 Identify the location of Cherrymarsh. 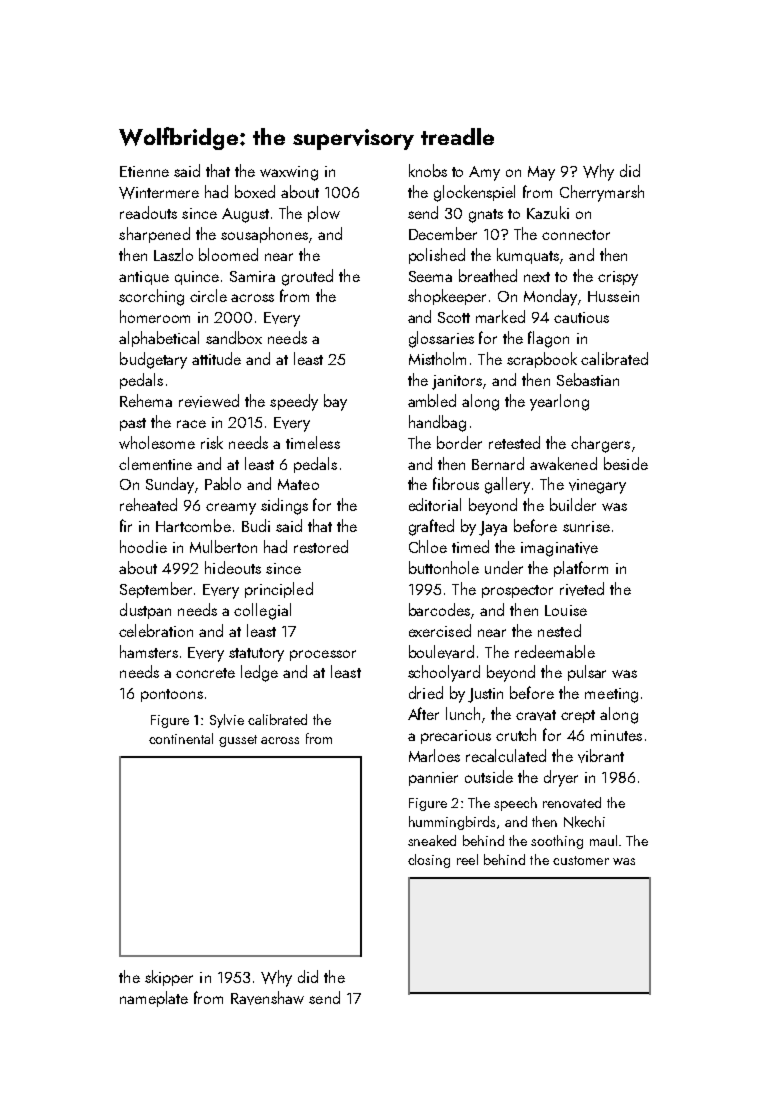
(602, 193).
